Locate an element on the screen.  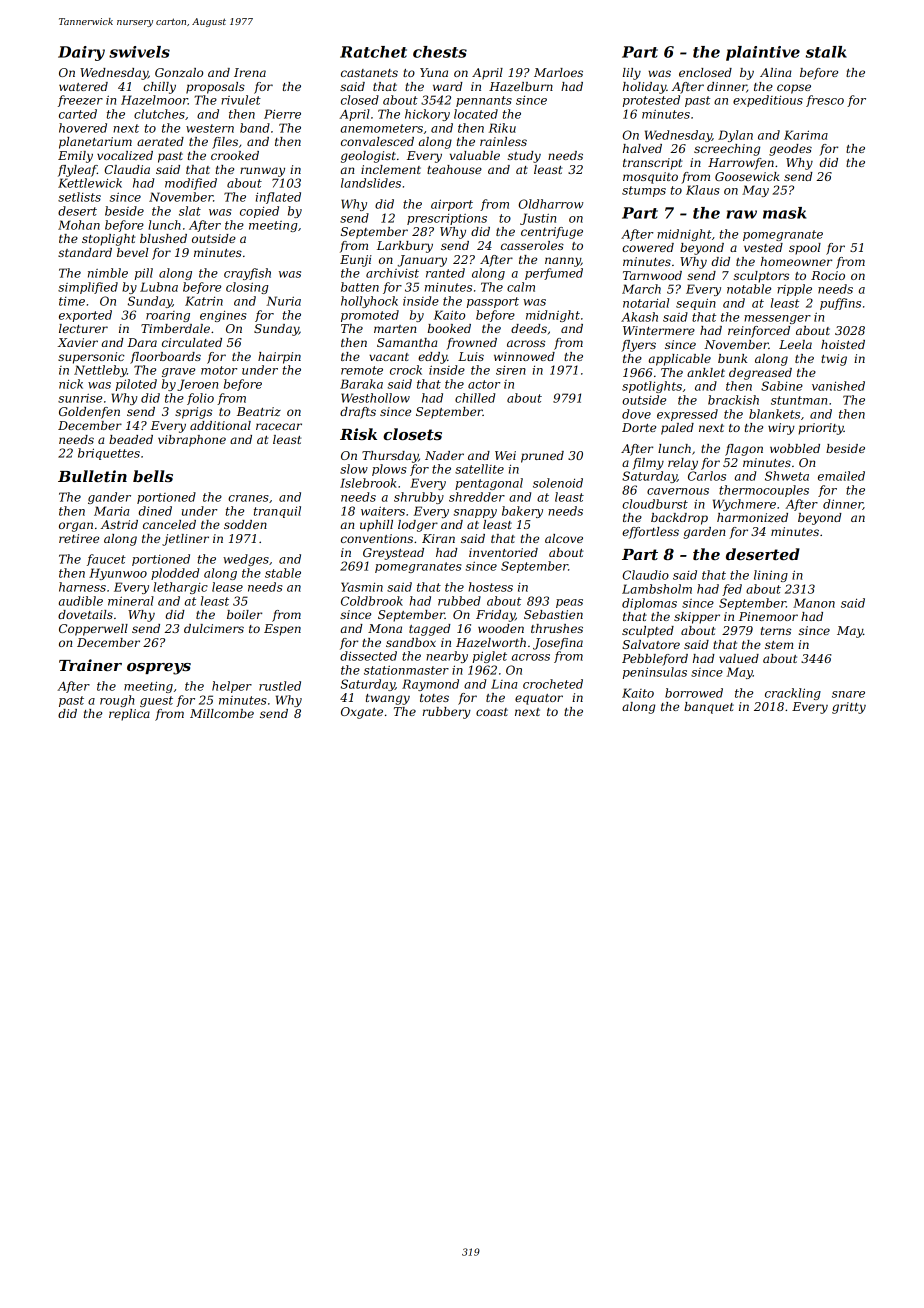
Leela is located at coordinates (795, 344).
